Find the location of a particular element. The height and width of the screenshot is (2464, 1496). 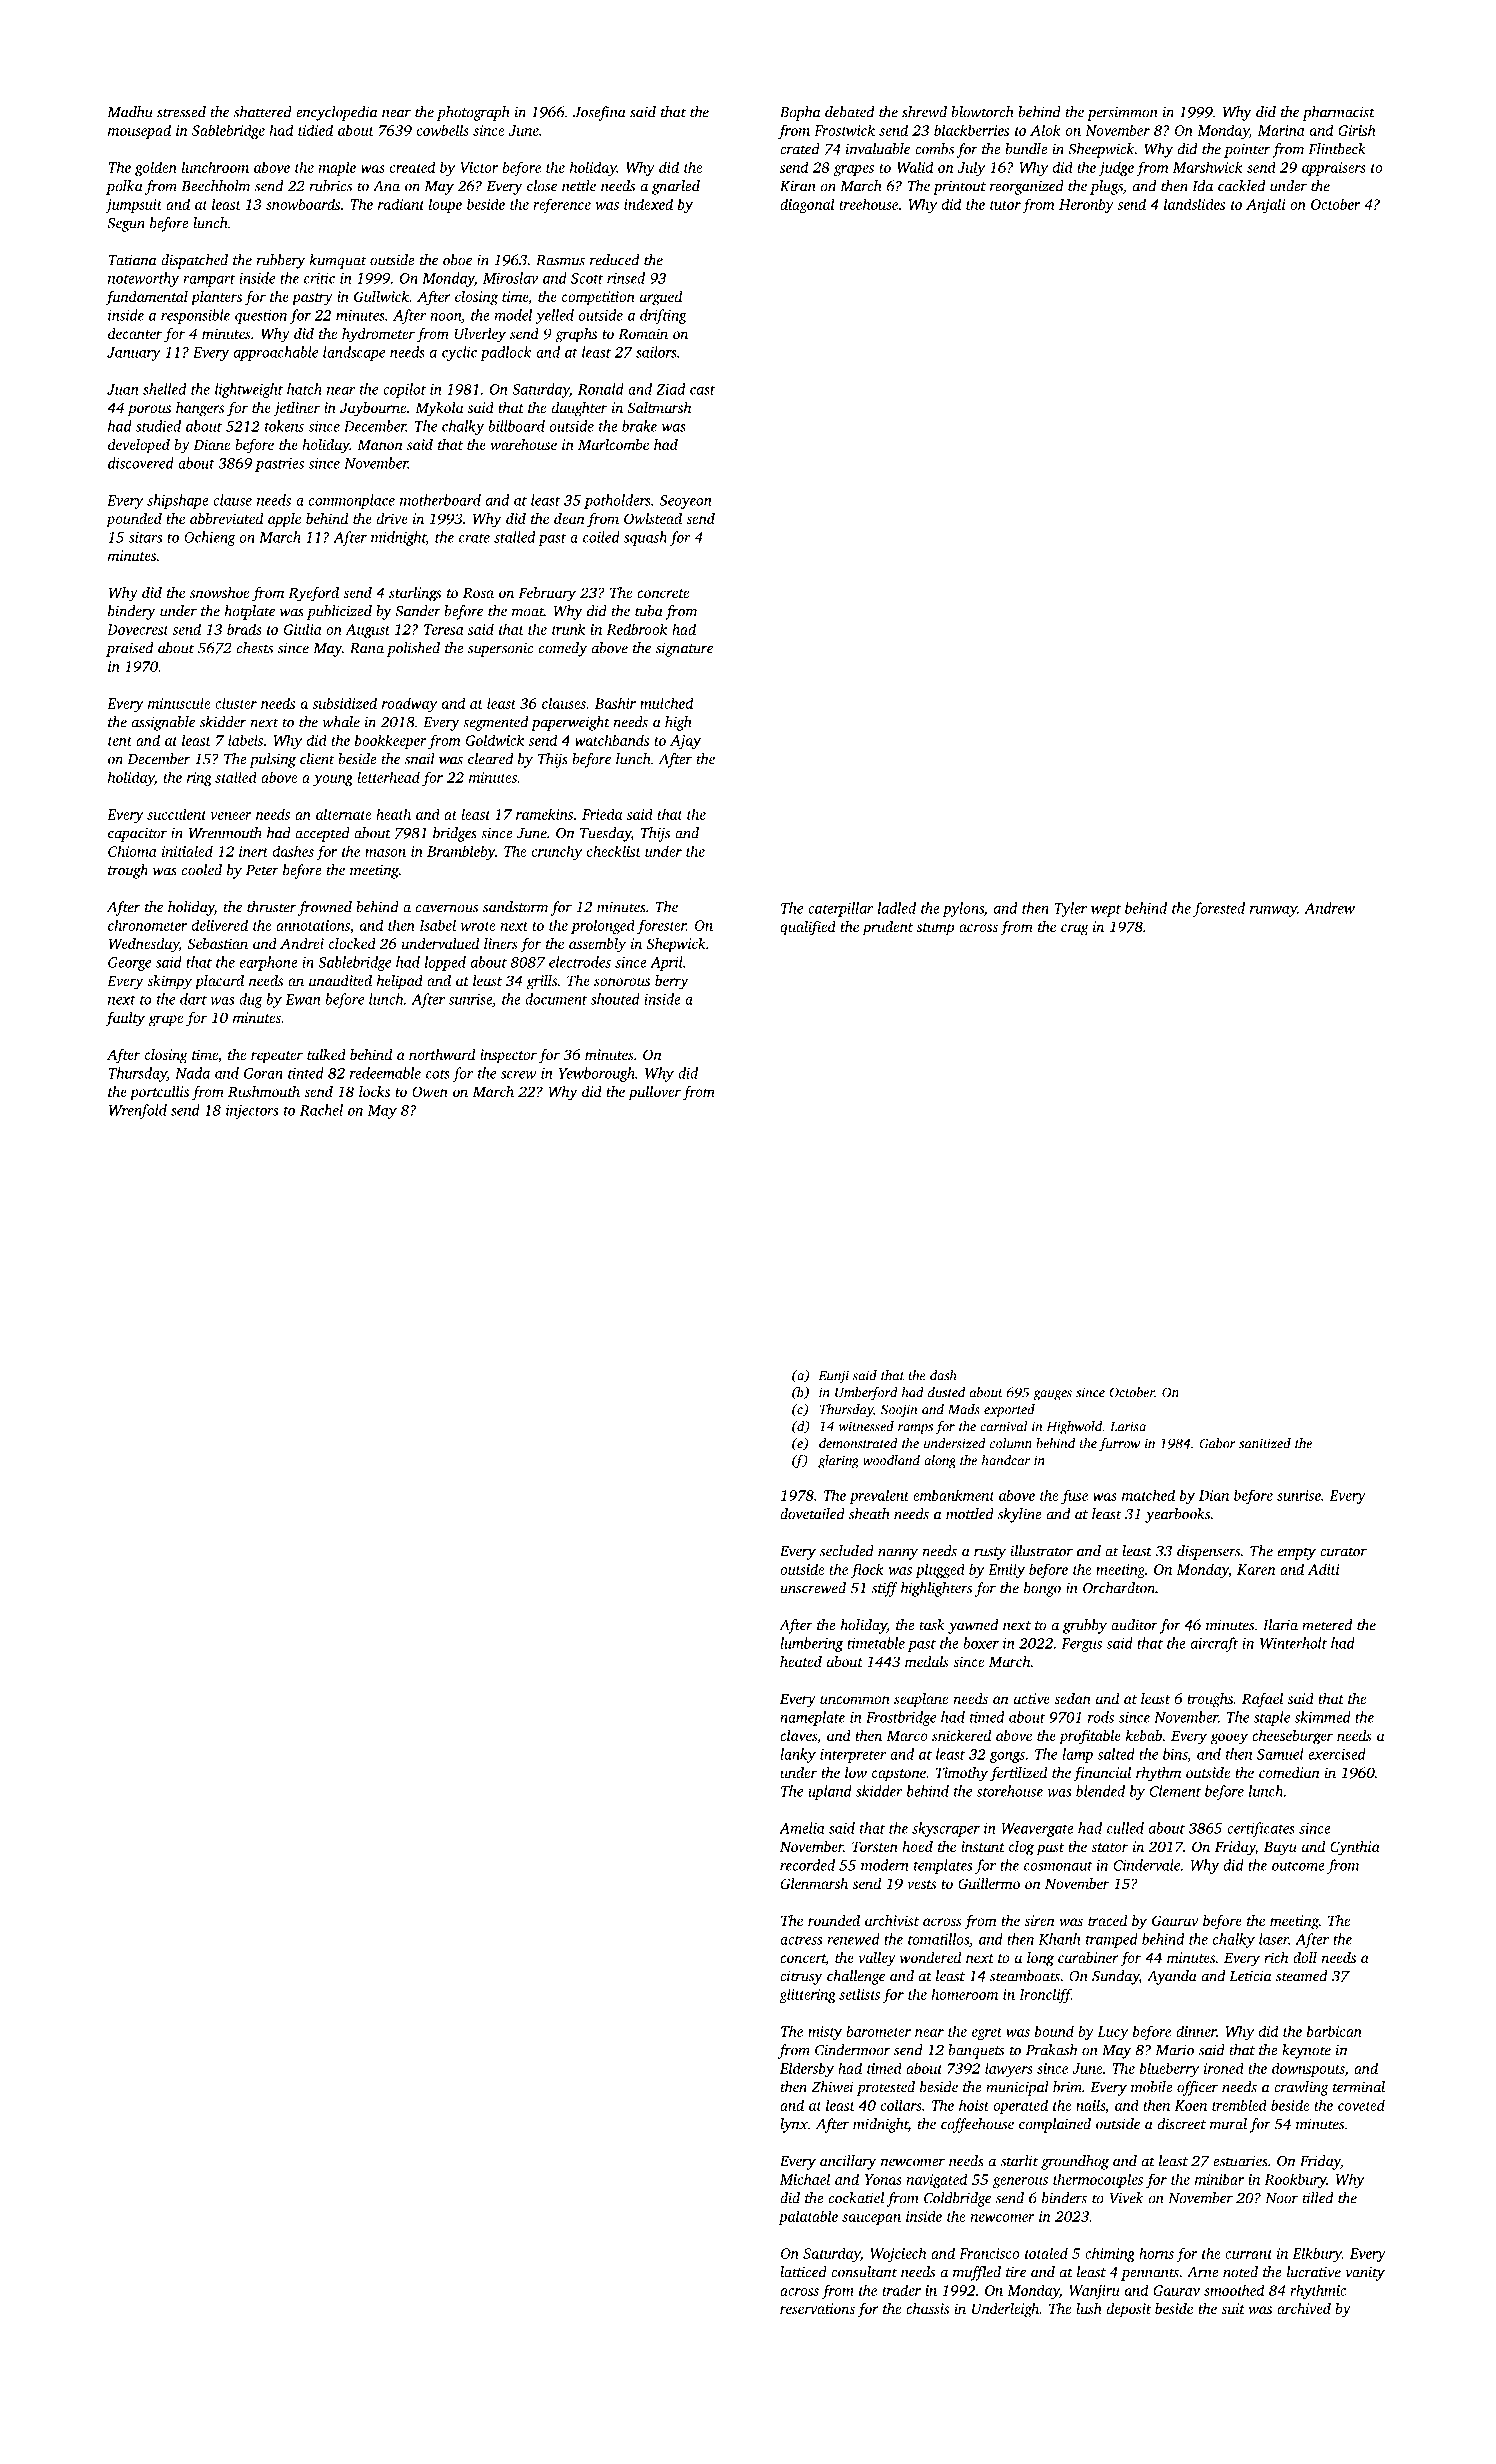

latticed is located at coordinates (803, 2272).
